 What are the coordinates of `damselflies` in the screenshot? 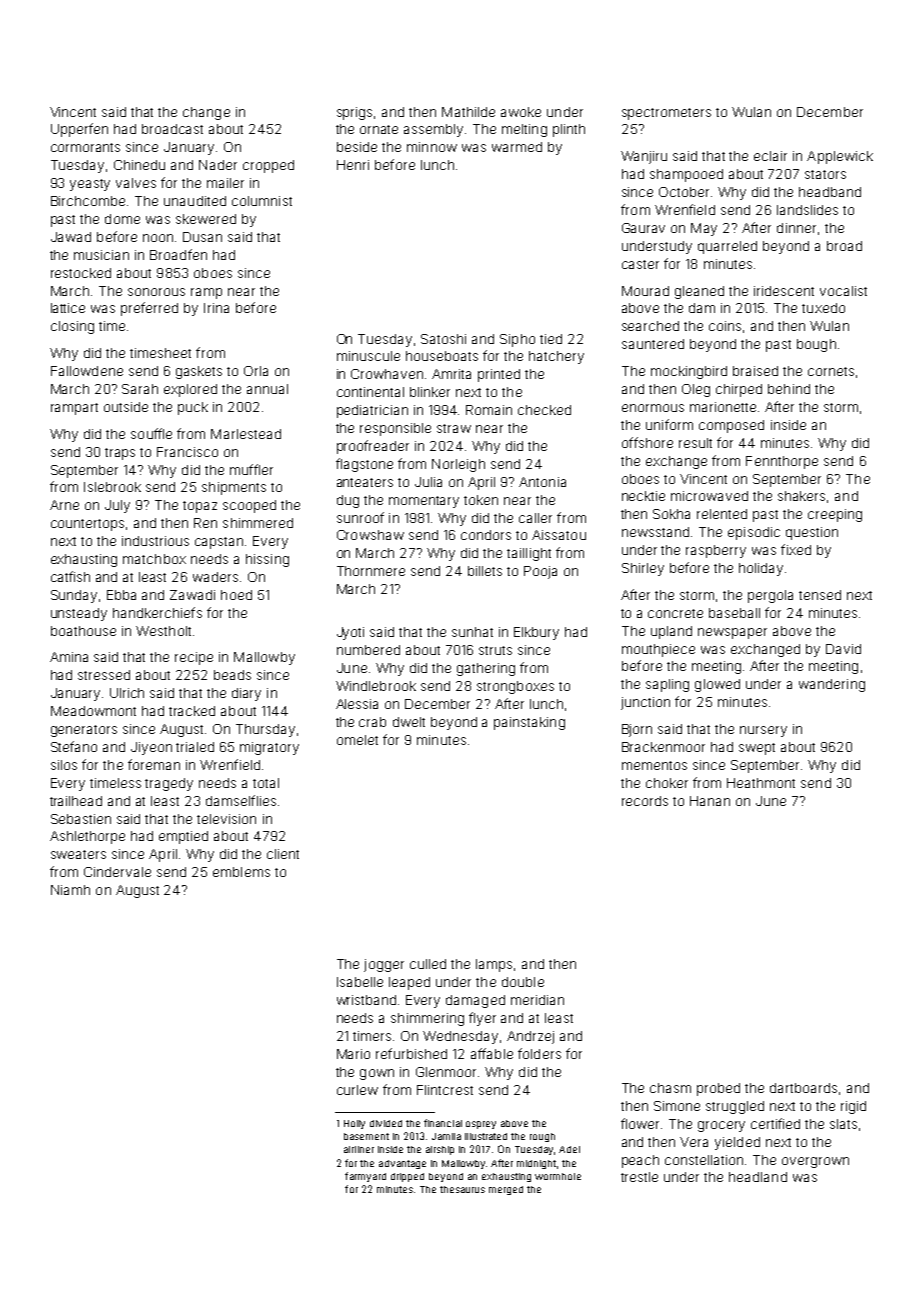 It's located at (241, 800).
